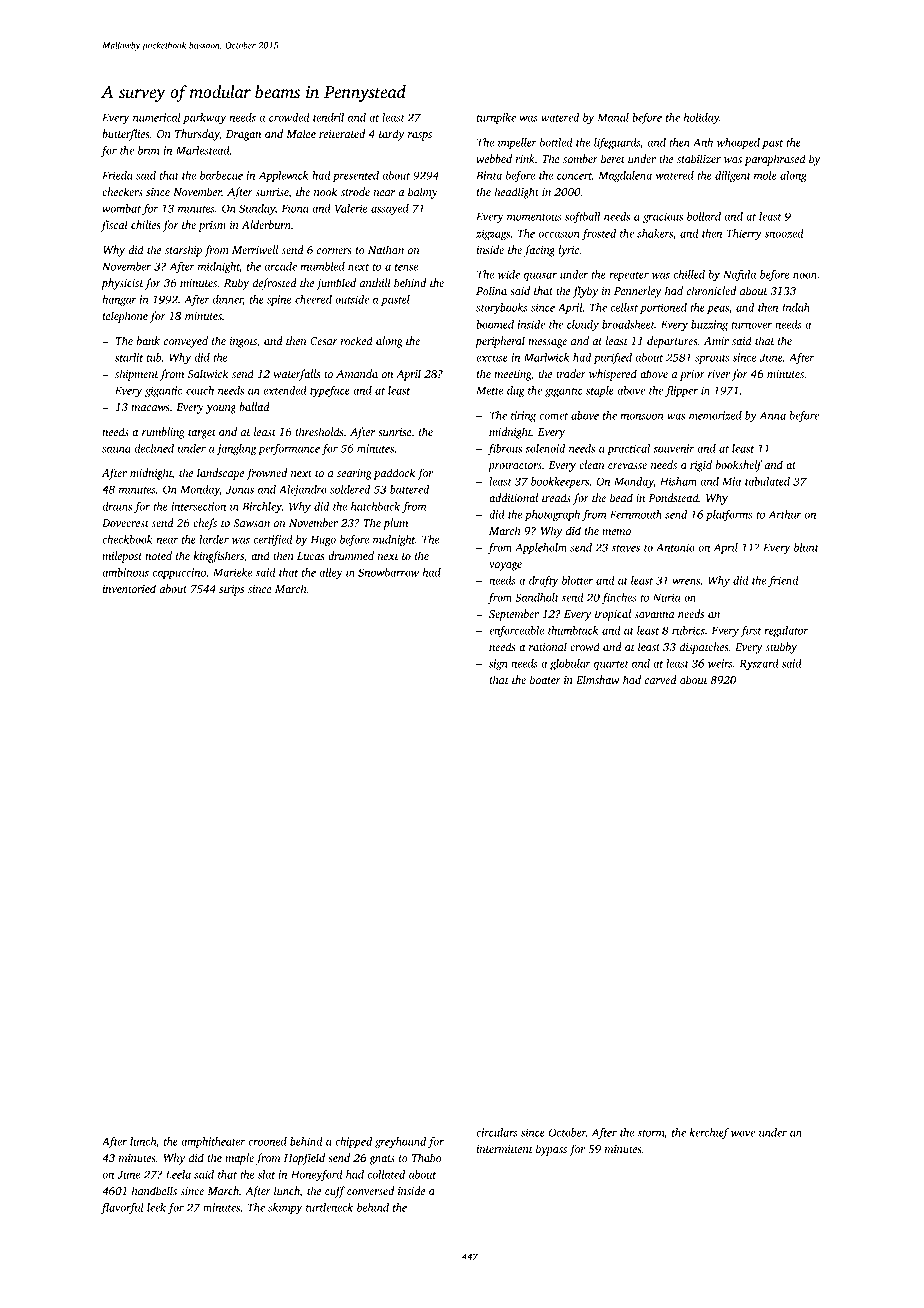  Describe the element at coordinates (545, 679) in the image. I see `boater` at that location.
